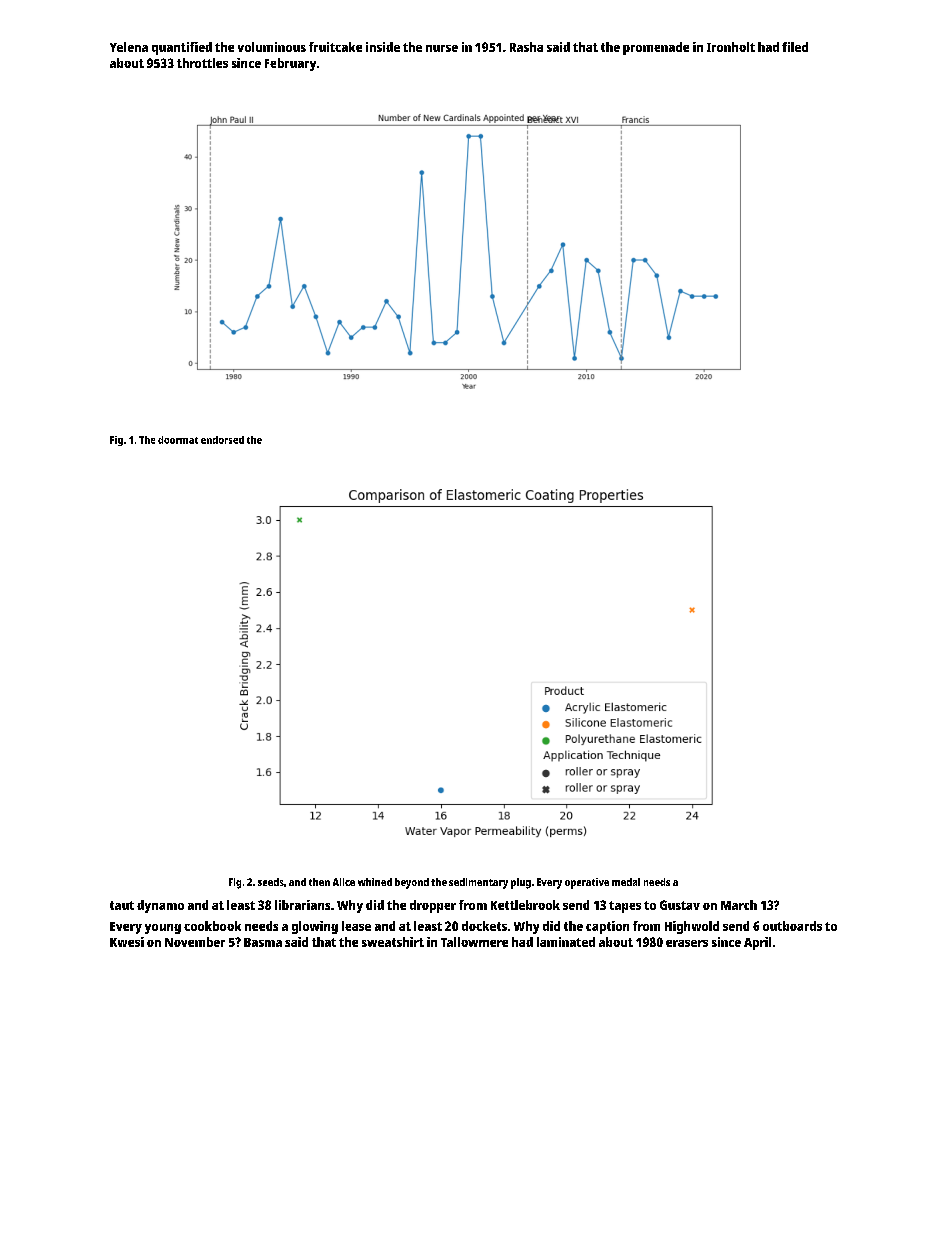 The image size is (952, 1233). I want to click on outboards, so click(792, 926).
